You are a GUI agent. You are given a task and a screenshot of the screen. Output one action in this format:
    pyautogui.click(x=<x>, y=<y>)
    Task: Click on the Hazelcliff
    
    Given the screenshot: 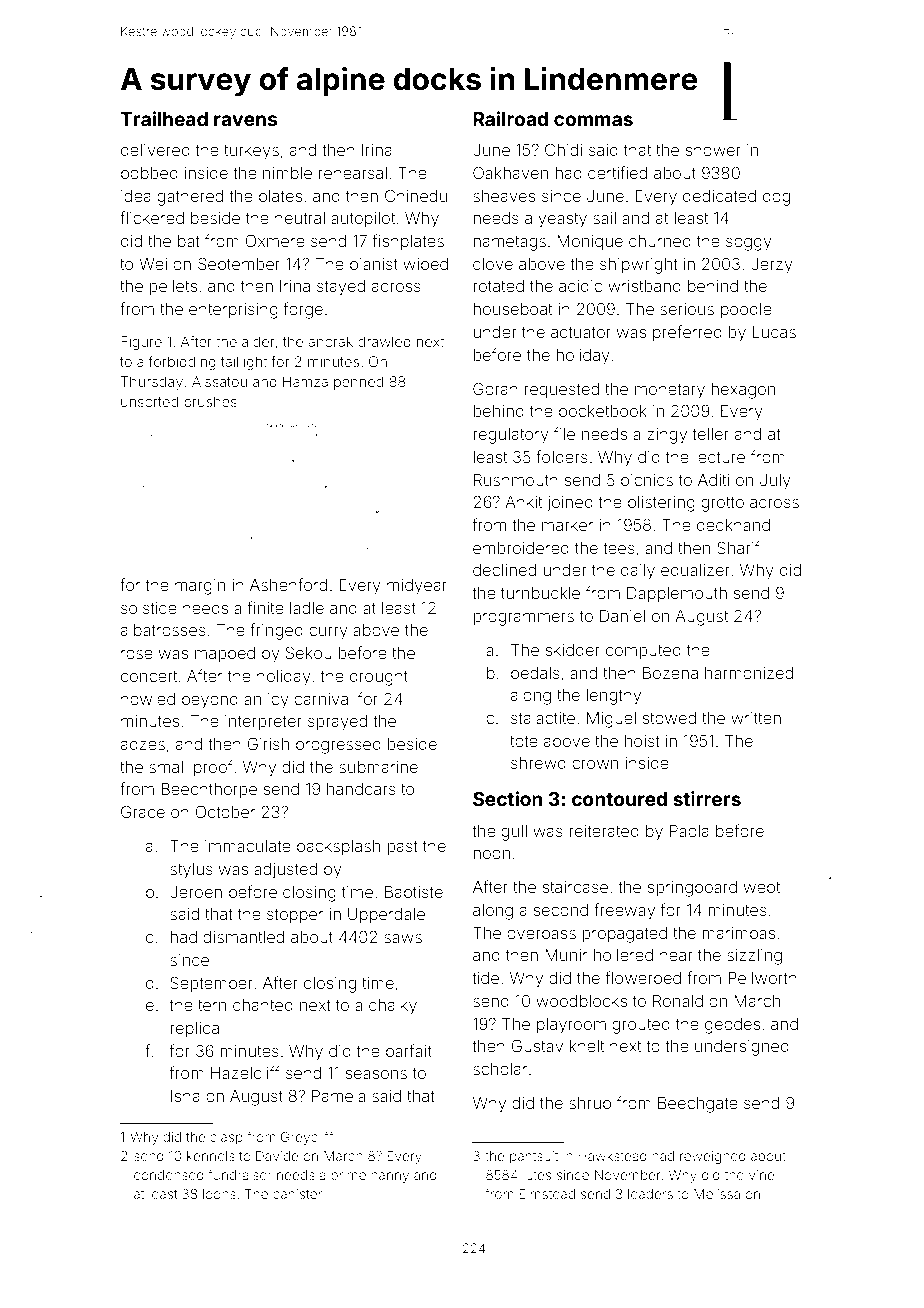 What is the action you would take?
    pyautogui.click(x=245, y=1072)
